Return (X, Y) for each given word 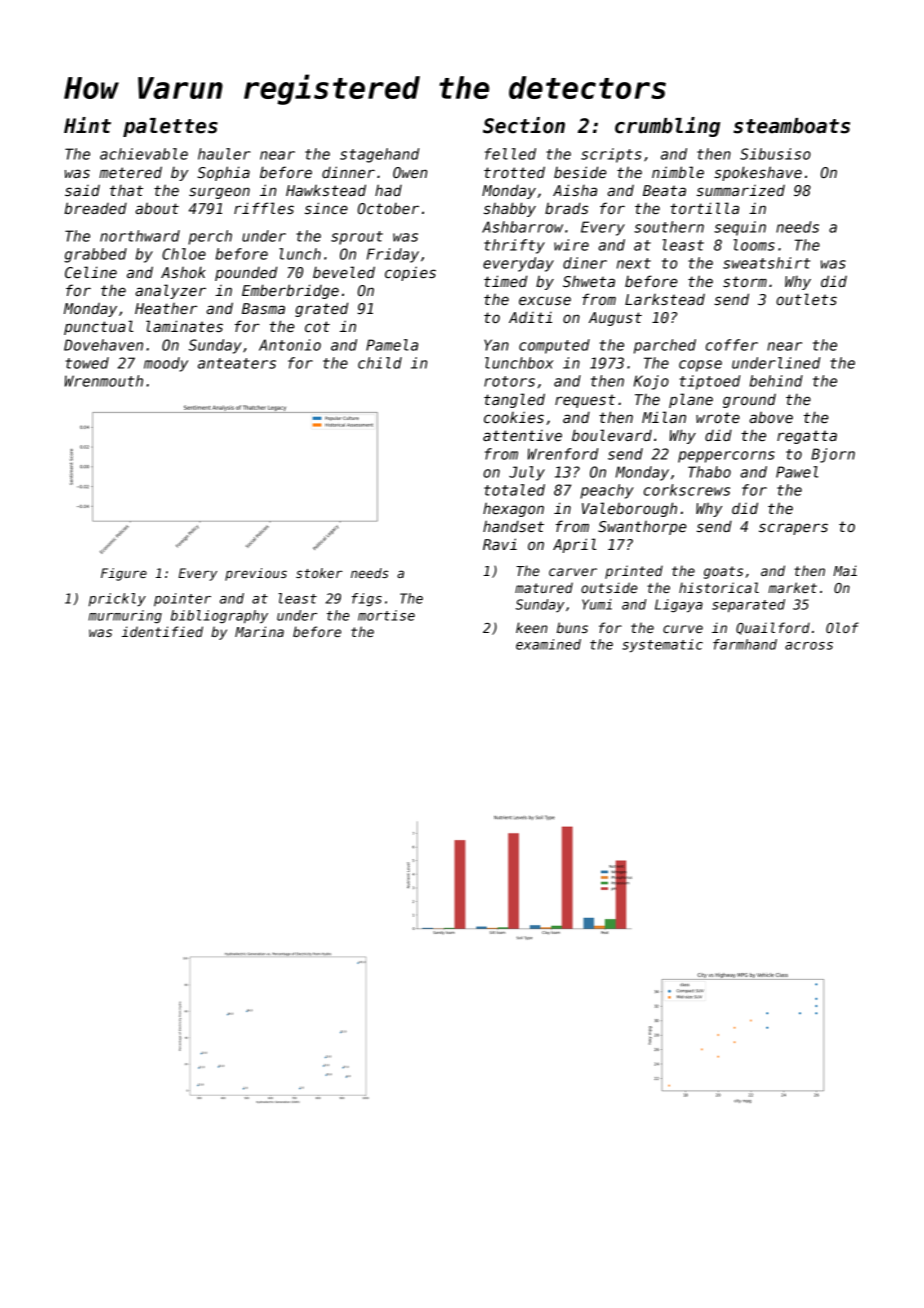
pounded (246, 273)
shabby (510, 209)
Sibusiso (775, 154)
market (792, 587)
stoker (319, 573)
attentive (522, 435)
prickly (117, 600)
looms (754, 245)
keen (531, 627)
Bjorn (833, 455)
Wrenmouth (104, 381)
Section (524, 125)
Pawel (797, 472)
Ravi (500, 544)
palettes (170, 127)
